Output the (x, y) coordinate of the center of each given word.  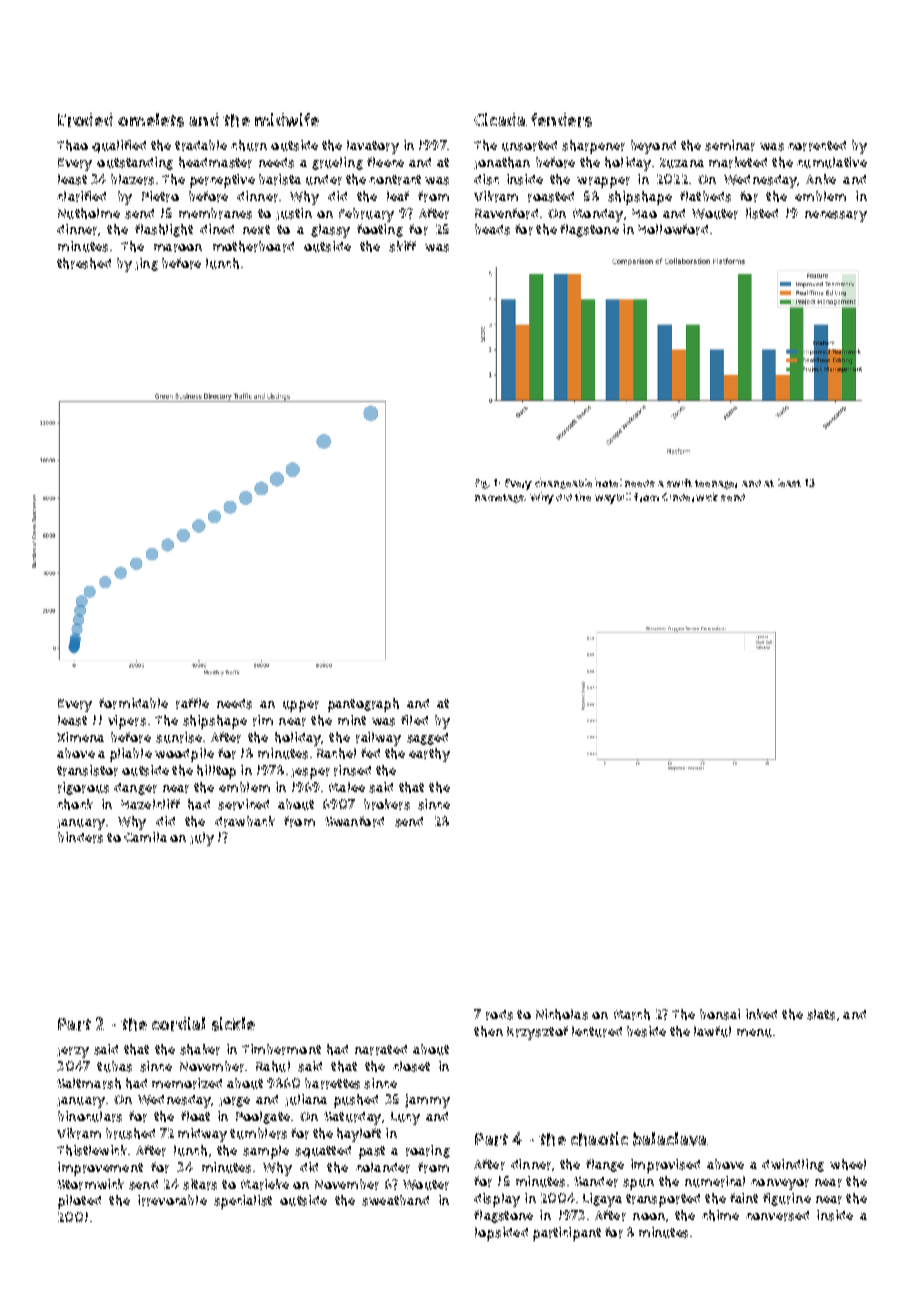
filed (414, 720)
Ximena (80, 737)
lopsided (501, 1234)
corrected (817, 146)
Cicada (500, 119)
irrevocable (172, 1200)
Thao (72, 145)
